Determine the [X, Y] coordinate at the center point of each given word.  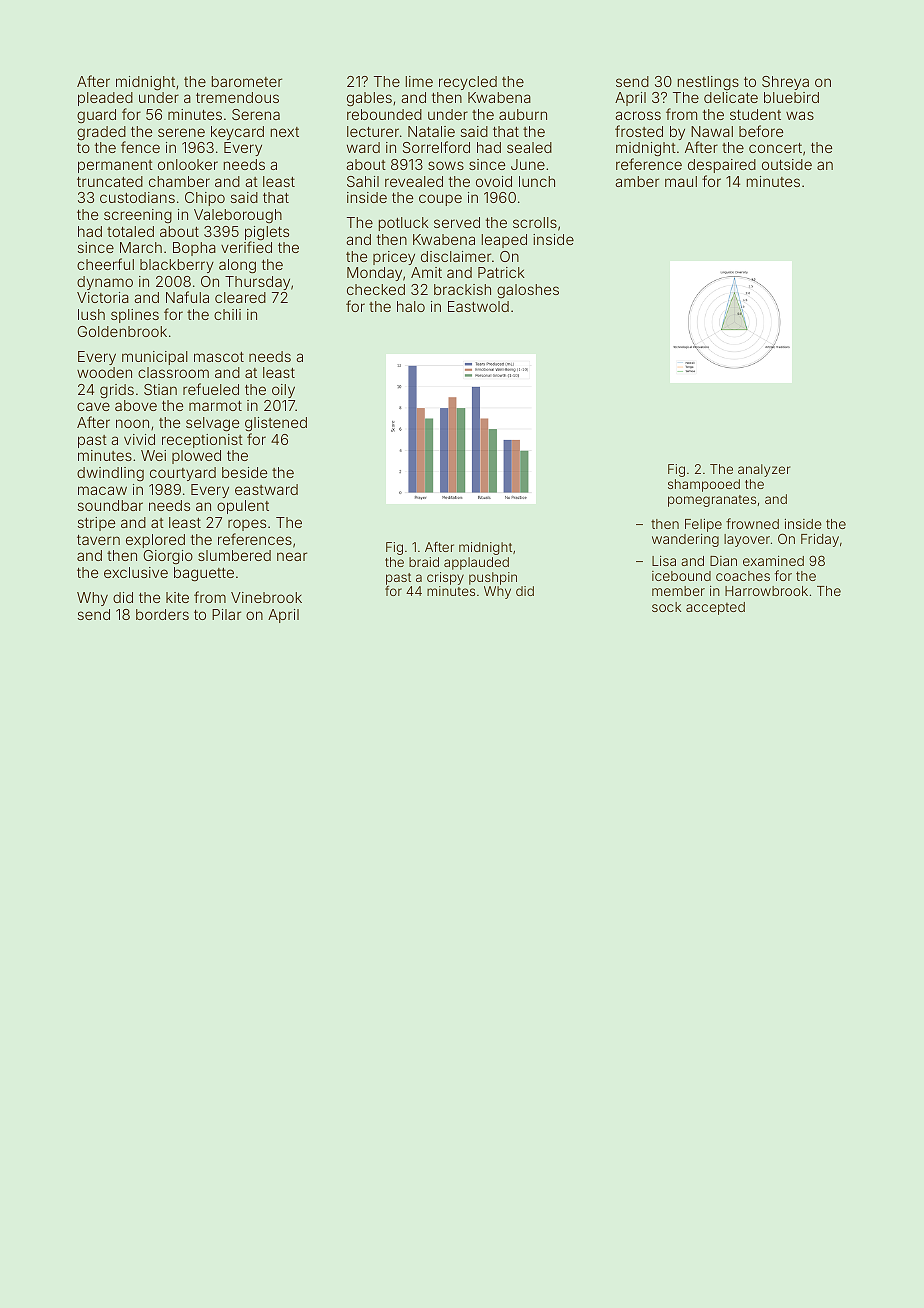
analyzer [764, 470]
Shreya [785, 83]
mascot [219, 357]
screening [138, 216]
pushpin [493, 578]
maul [681, 181]
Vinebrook [266, 597]
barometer [247, 81]
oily [283, 391]
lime [419, 81]
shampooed [704, 485]
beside [244, 472]
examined [773, 561]
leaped [504, 241]
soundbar [110, 505]
